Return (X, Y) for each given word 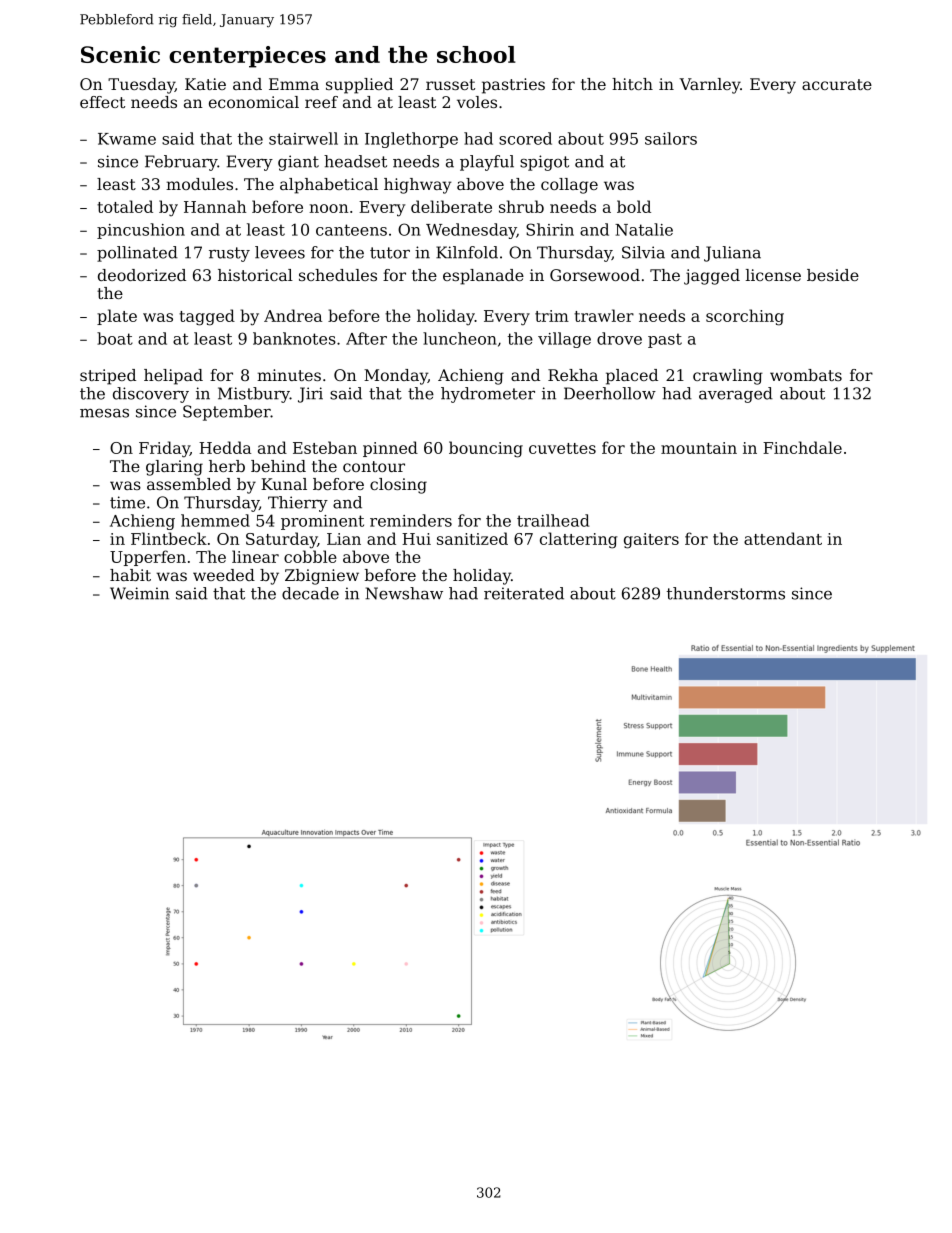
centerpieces (247, 57)
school (476, 54)
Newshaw (404, 593)
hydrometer (488, 395)
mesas (104, 413)
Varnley (709, 86)
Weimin (139, 593)
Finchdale (802, 447)
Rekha (573, 375)
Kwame (127, 139)
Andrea (293, 315)
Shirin (550, 229)
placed (632, 377)
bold (634, 206)
